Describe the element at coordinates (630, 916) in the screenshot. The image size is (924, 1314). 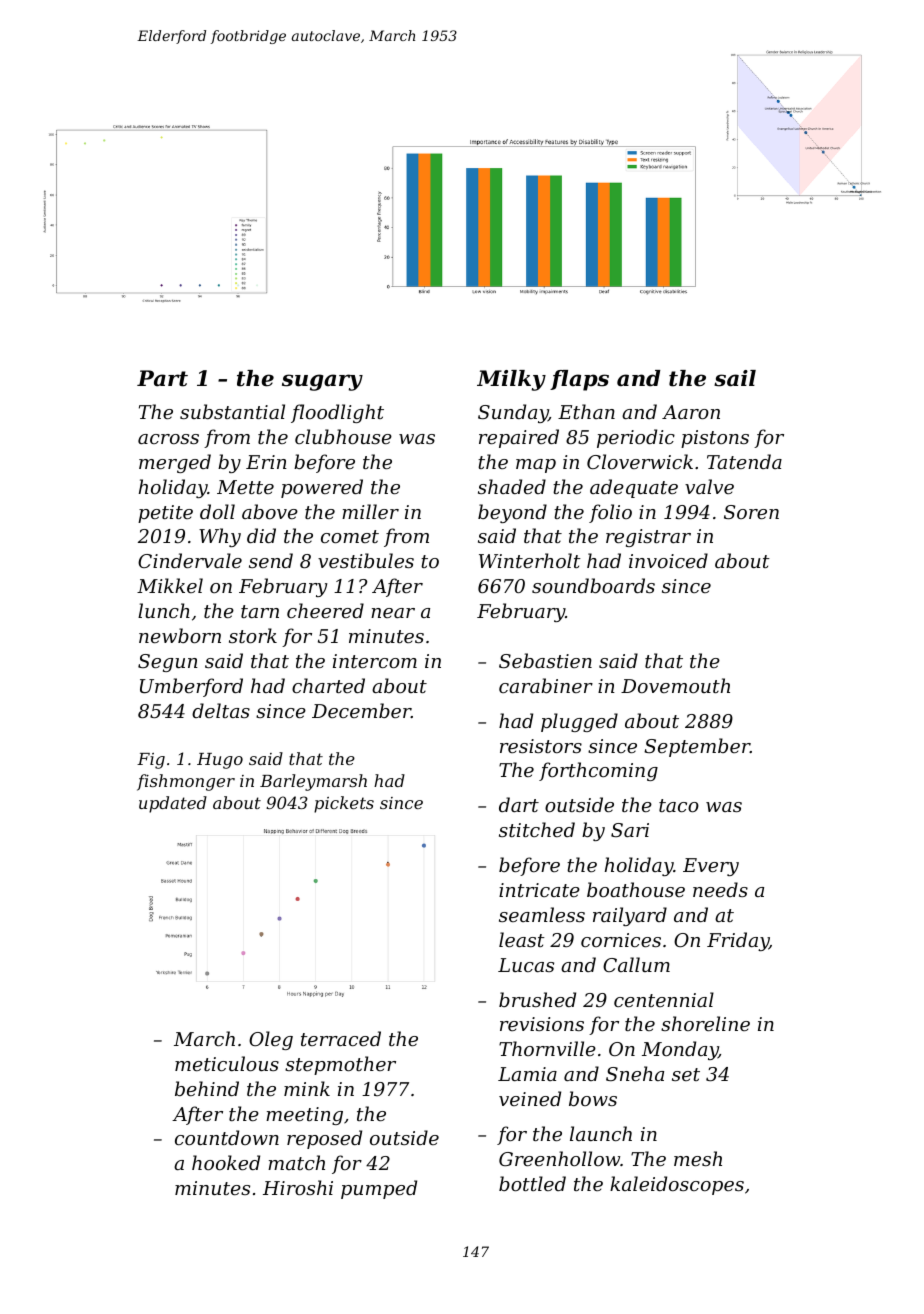
I see `railyard` at that location.
